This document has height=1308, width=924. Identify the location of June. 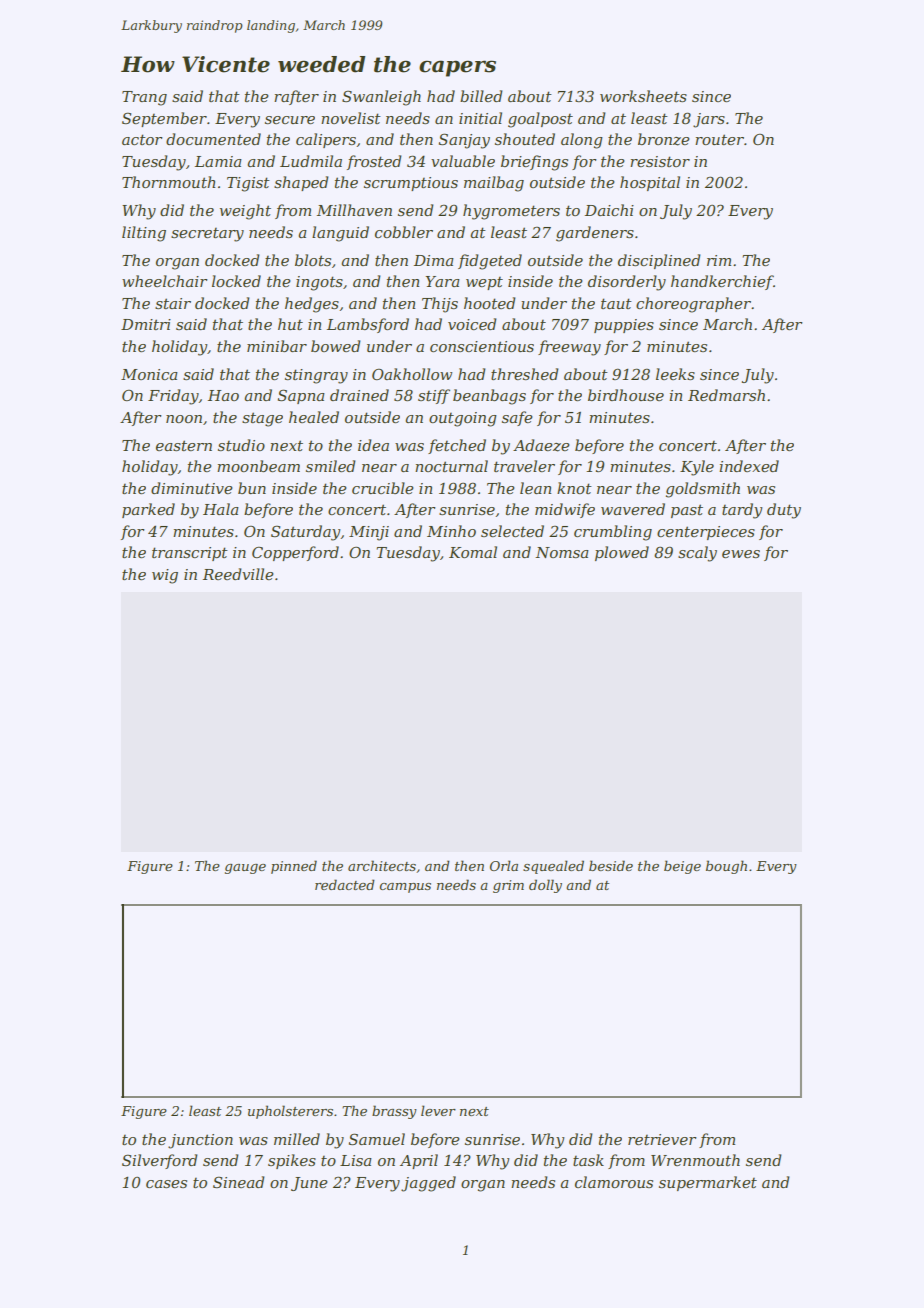
(309, 1184).
